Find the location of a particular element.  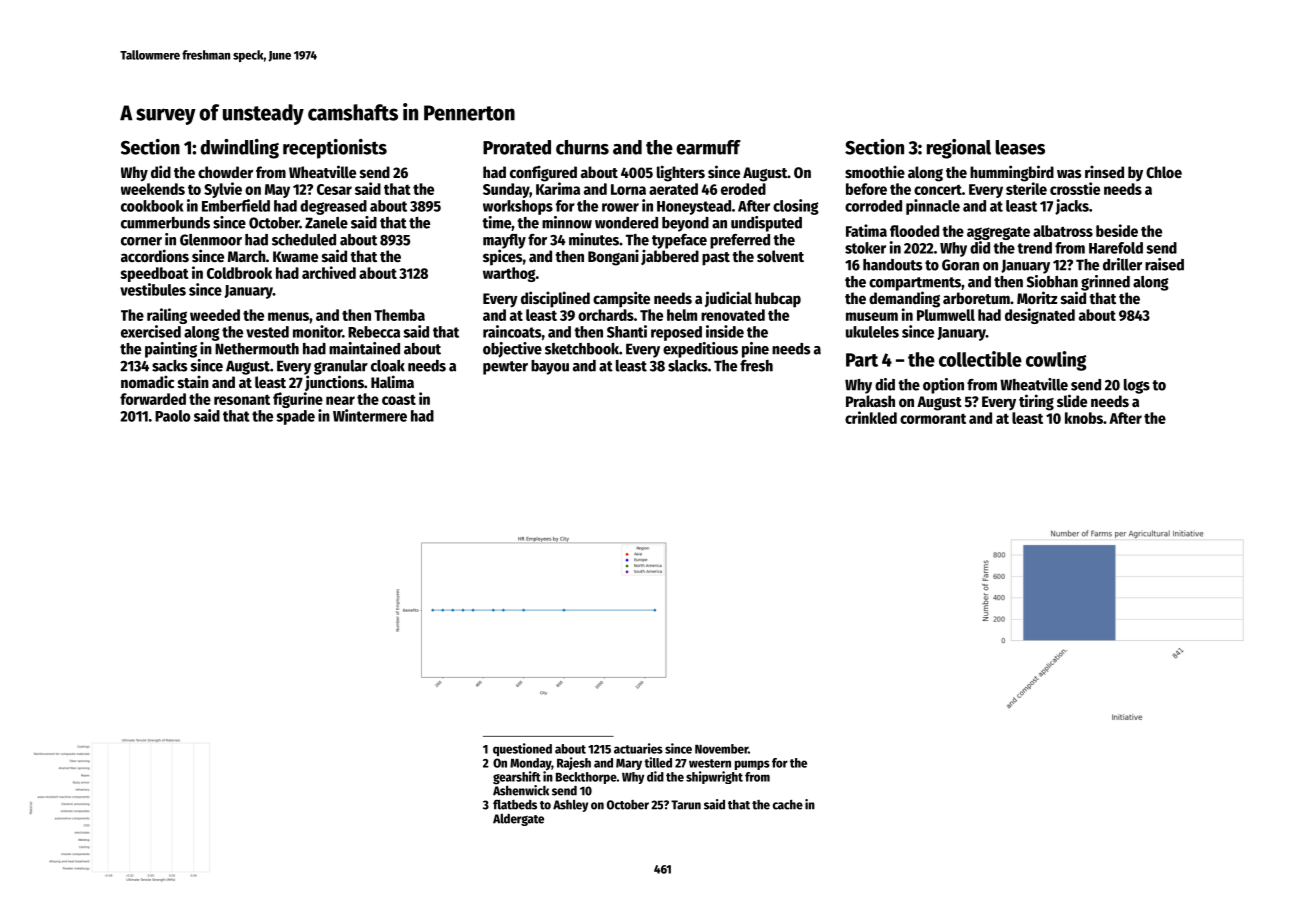

sterile is located at coordinates (1026, 188).
